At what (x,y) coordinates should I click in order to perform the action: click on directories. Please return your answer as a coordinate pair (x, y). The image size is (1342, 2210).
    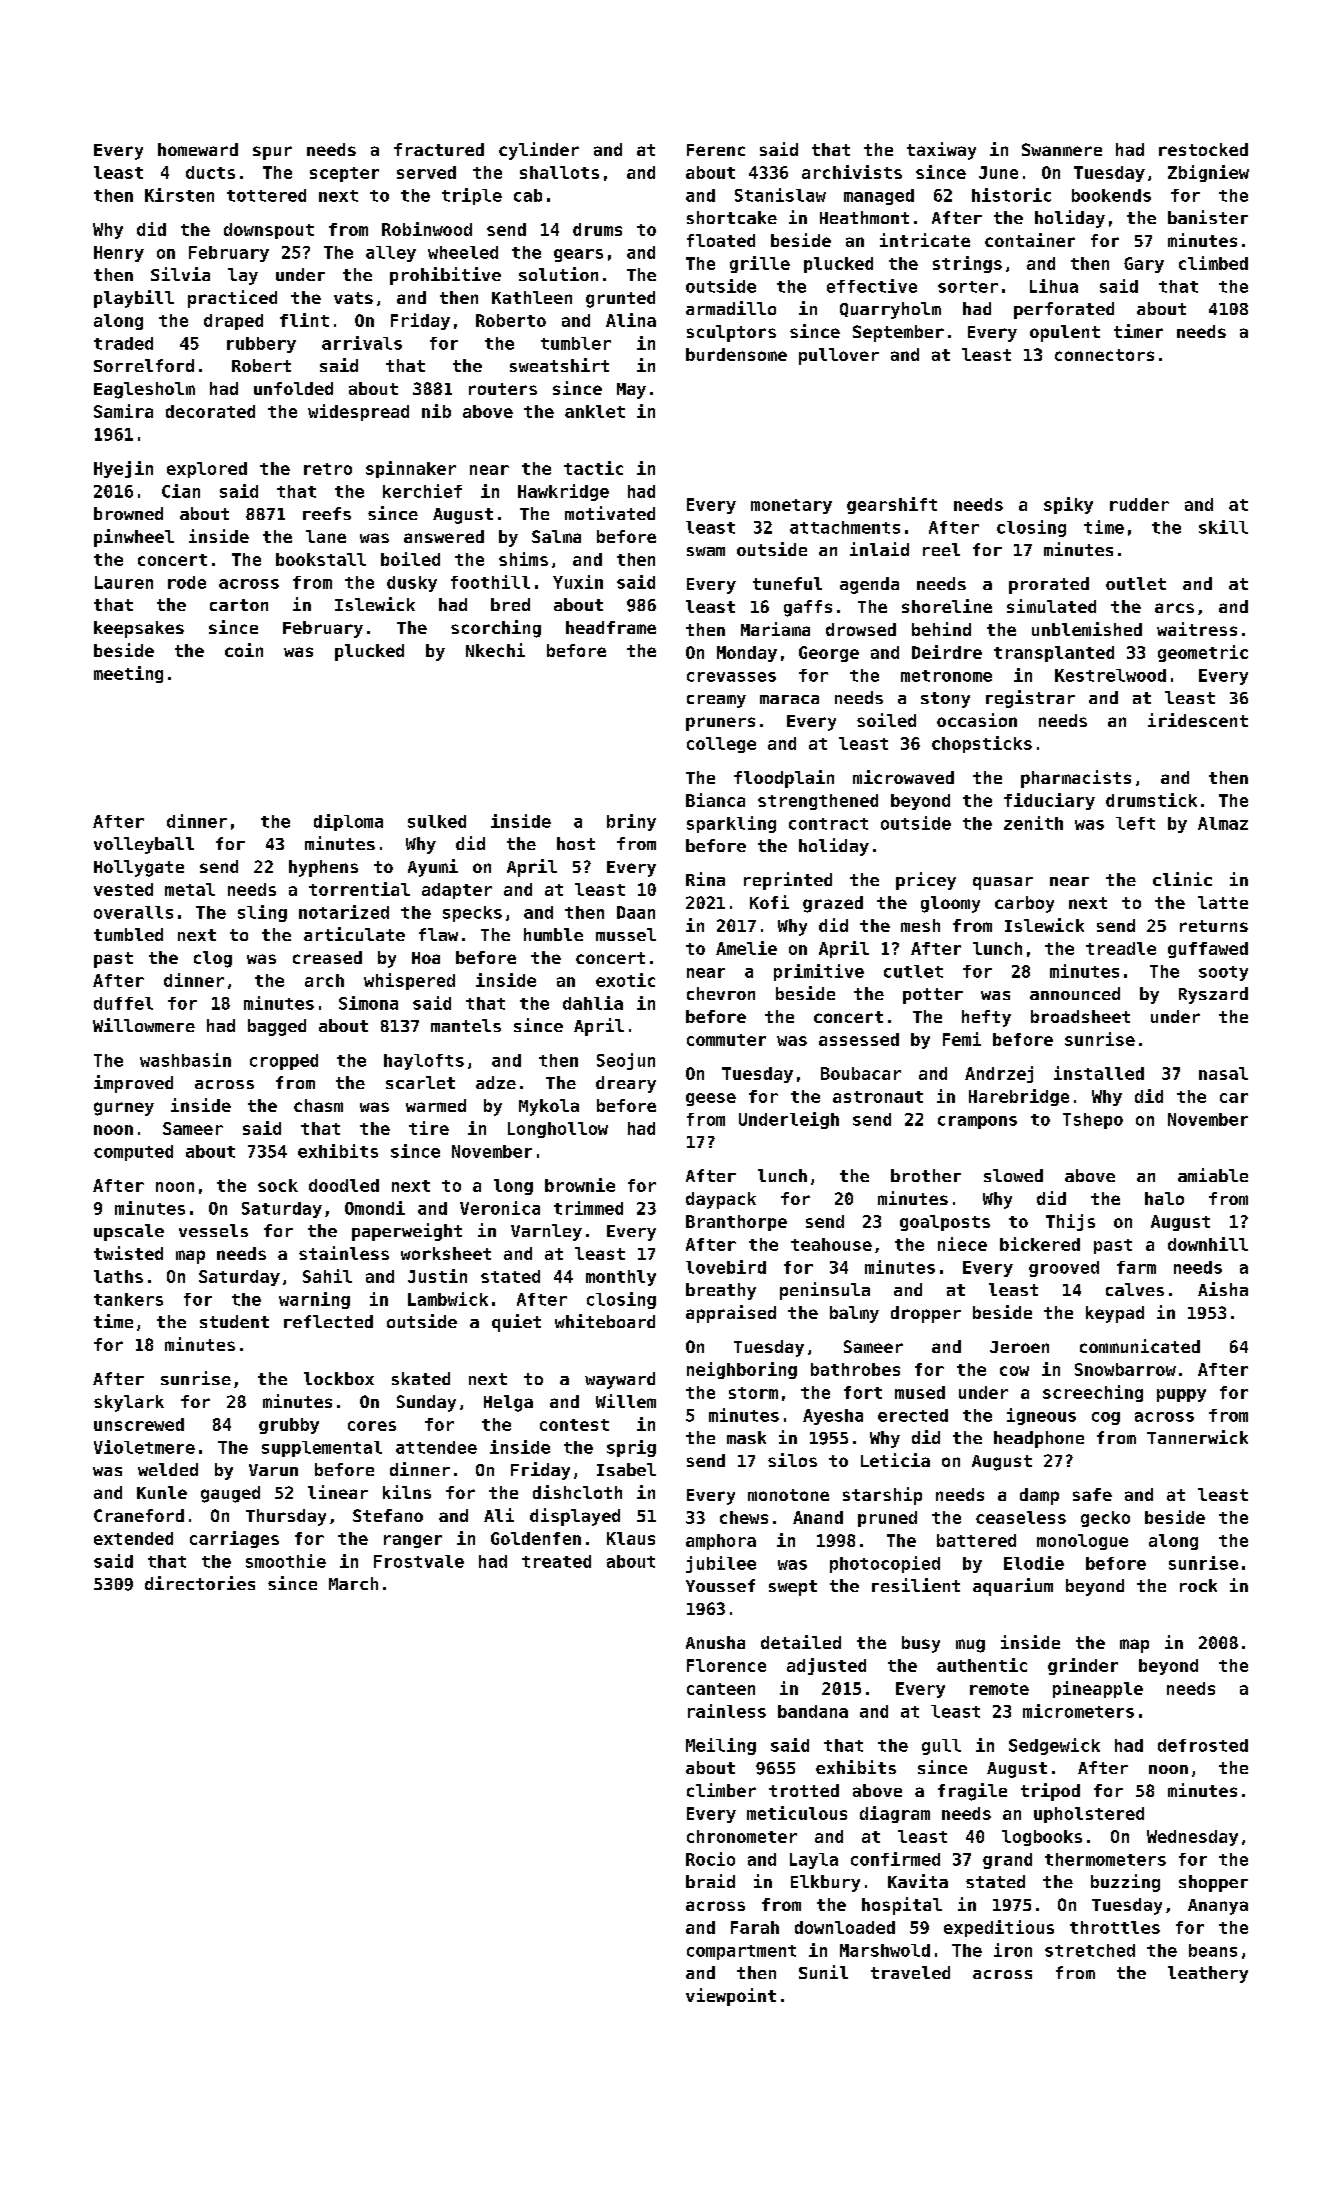
    Looking at the image, I should click on (200, 1583).
